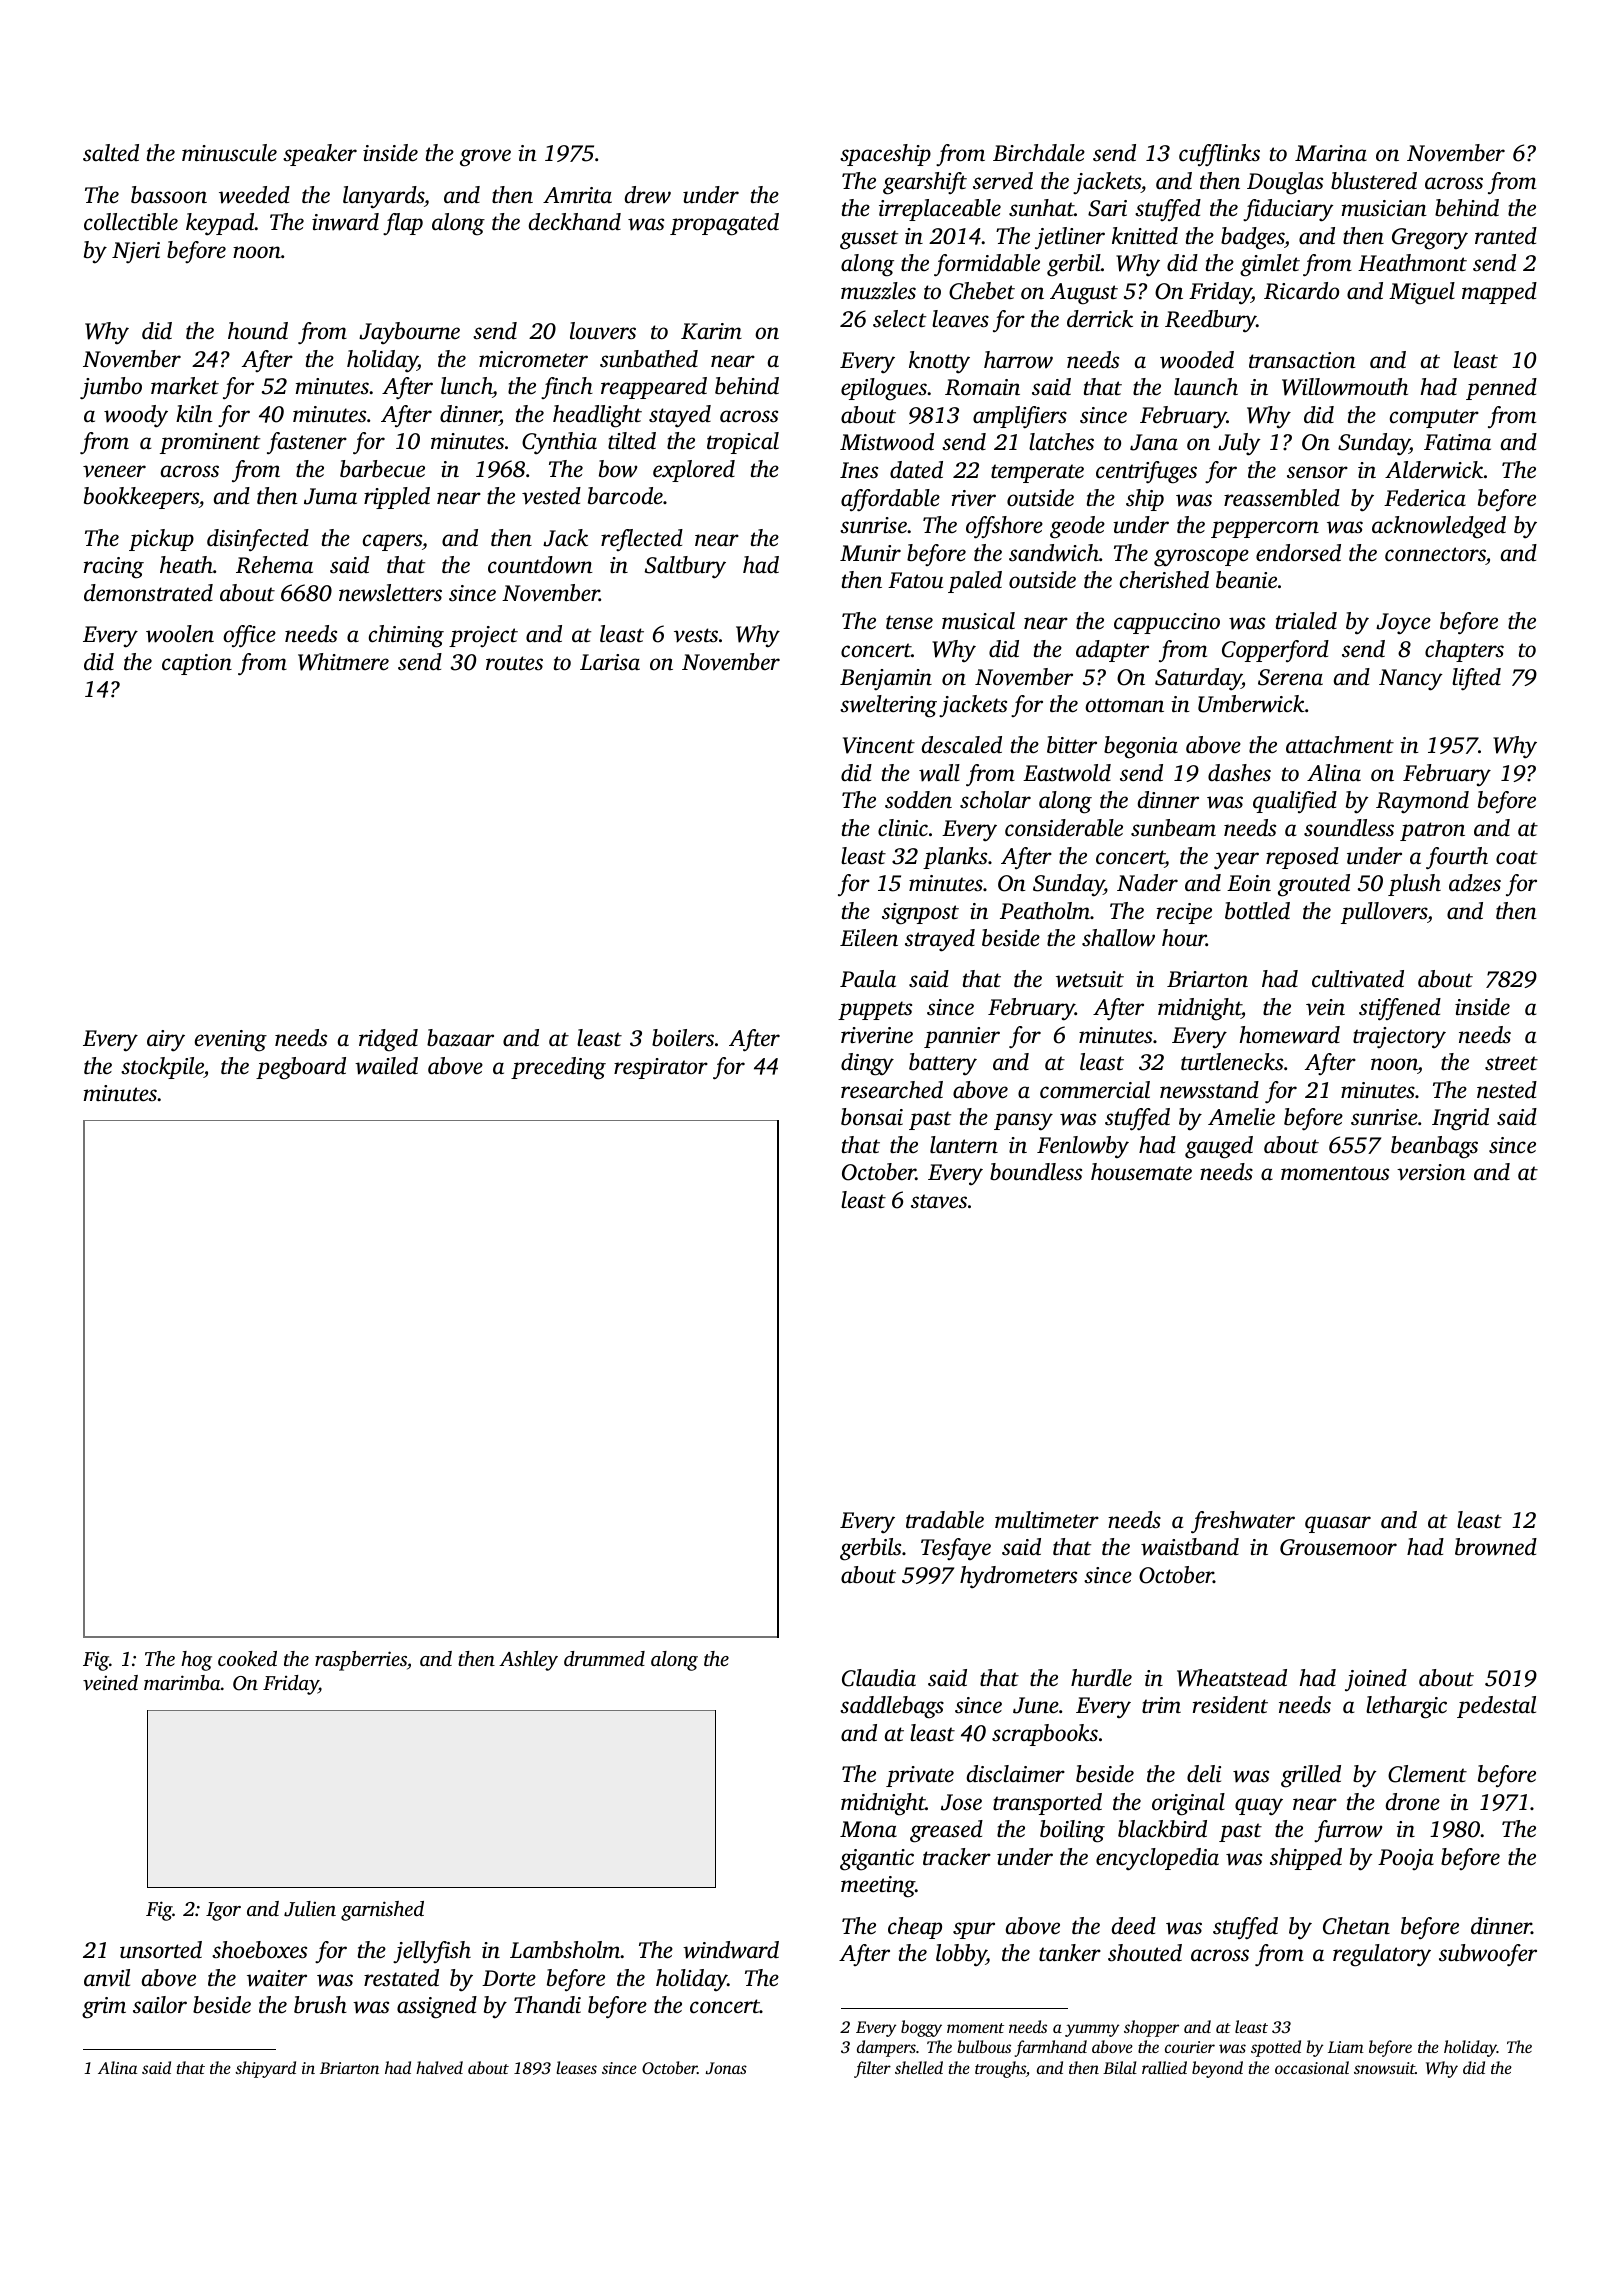 Image resolution: width=1620 pixels, height=2292 pixels. I want to click on stockpile, so click(162, 1068).
